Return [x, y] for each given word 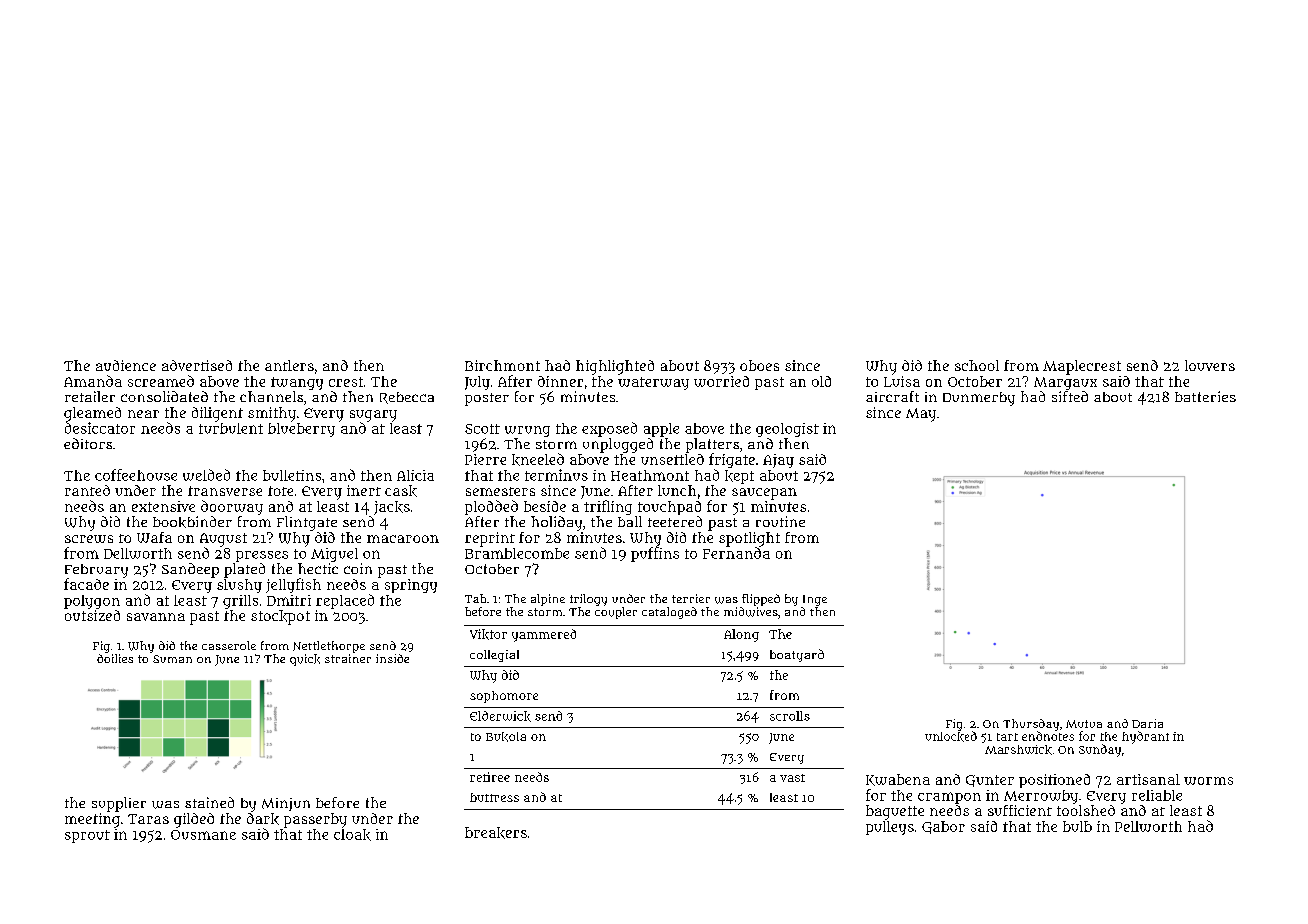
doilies [115, 658]
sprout [87, 836]
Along [741, 635]
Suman [172, 659]
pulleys [890, 828]
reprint [490, 539]
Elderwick [500, 716]
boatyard [797, 655]
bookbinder [192, 522]
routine [780, 521]
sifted [1070, 396]
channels [271, 396]
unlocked [951, 736]
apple [661, 430]
